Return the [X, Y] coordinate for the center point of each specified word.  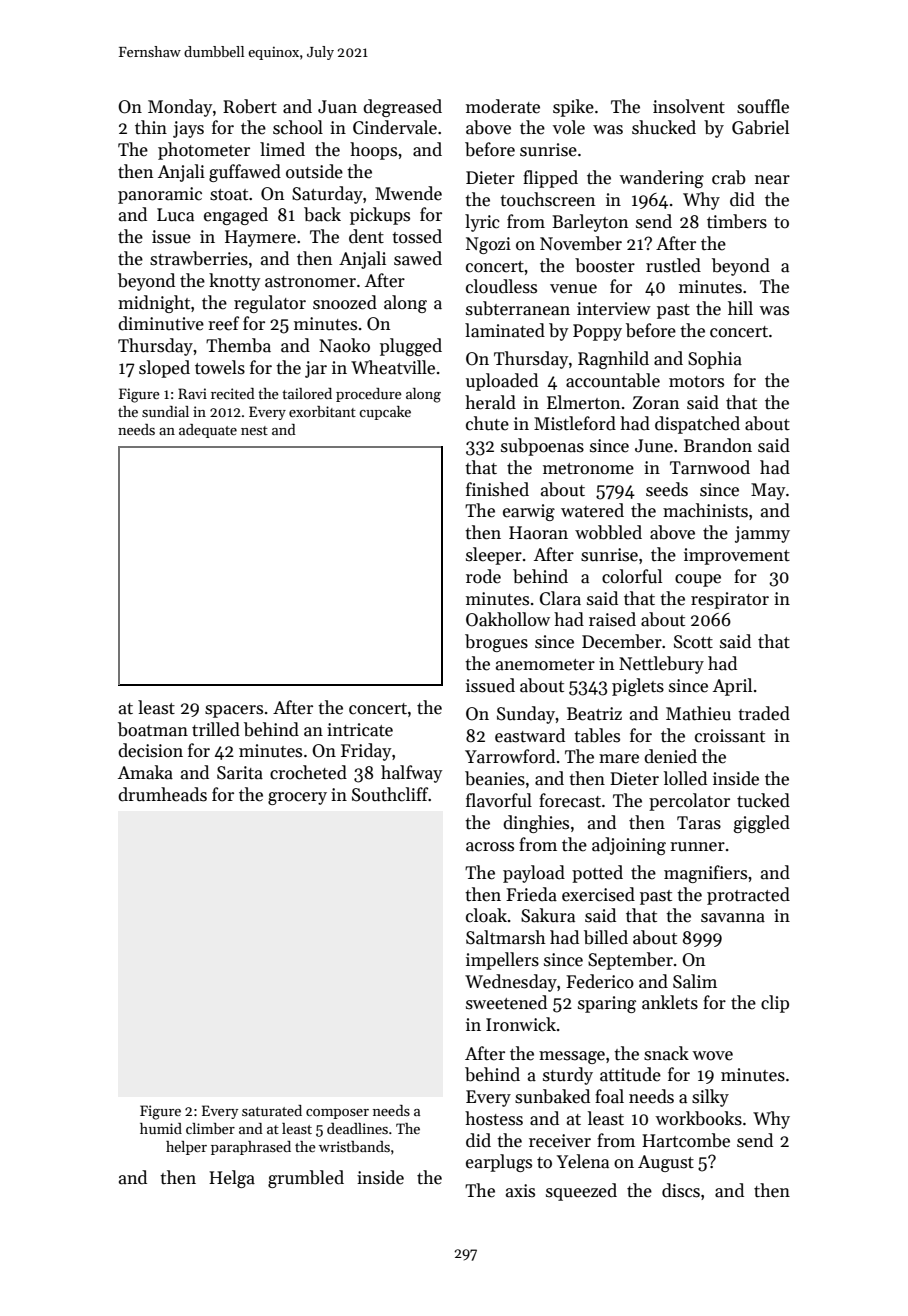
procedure [369, 395]
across [490, 847]
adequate [208, 431]
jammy [762, 534]
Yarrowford [510, 756]
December [622, 641]
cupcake [385, 413]
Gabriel [760, 127]
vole [569, 127]
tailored [307, 393]
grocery [297, 798]
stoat [229, 195]
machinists [705, 510]
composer [337, 1114]
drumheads [162, 794]
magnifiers [705, 874]
